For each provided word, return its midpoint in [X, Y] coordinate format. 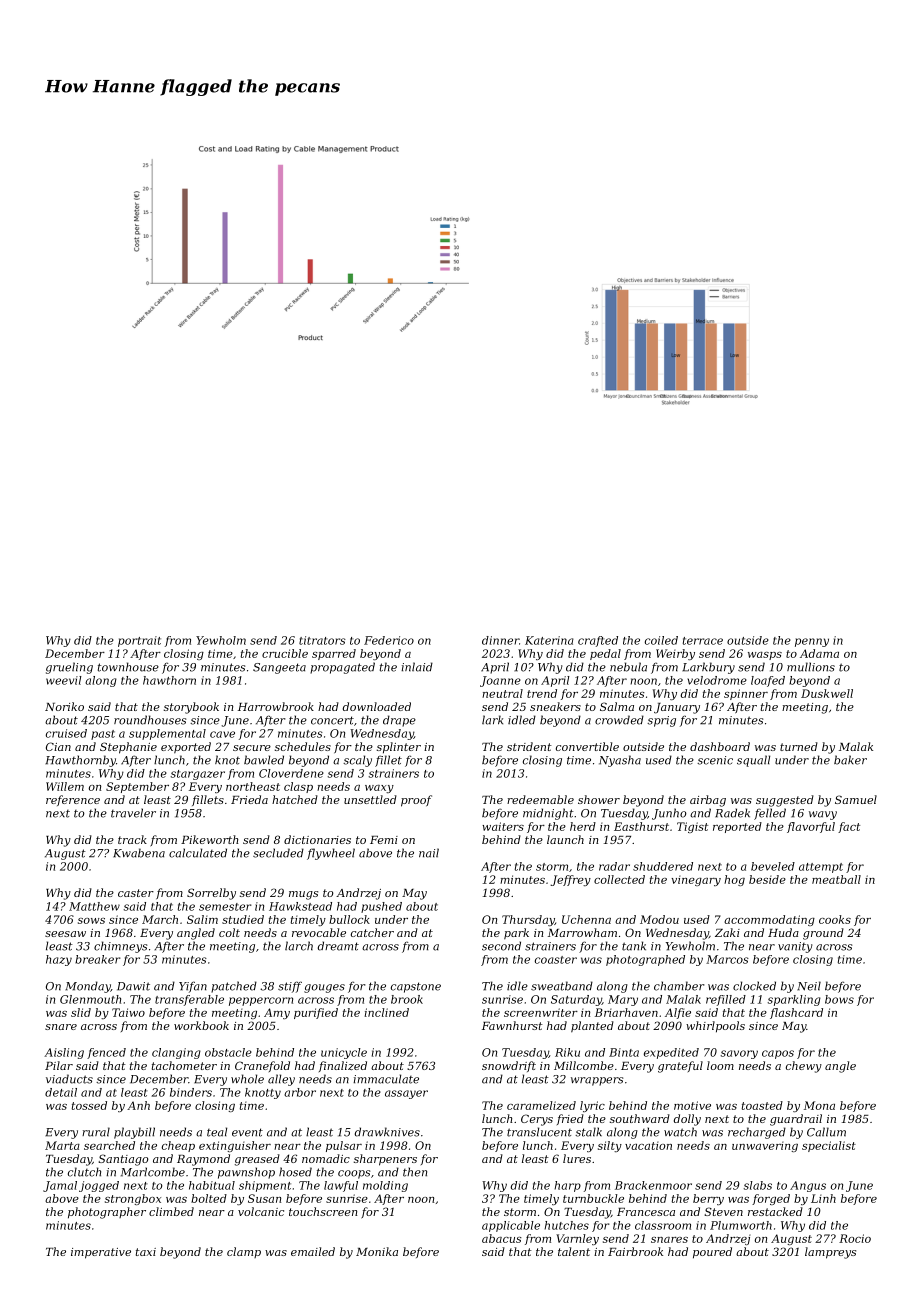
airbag [708, 801]
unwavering [765, 1147]
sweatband [562, 986]
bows [839, 999]
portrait [139, 641]
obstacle [228, 1052]
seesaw [65, 934]
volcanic [261, 1211]
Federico [389, 640]
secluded [278, 853]
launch [565, 839]
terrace [703, 641]
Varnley [577, 1239]
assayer [406, 1094]
